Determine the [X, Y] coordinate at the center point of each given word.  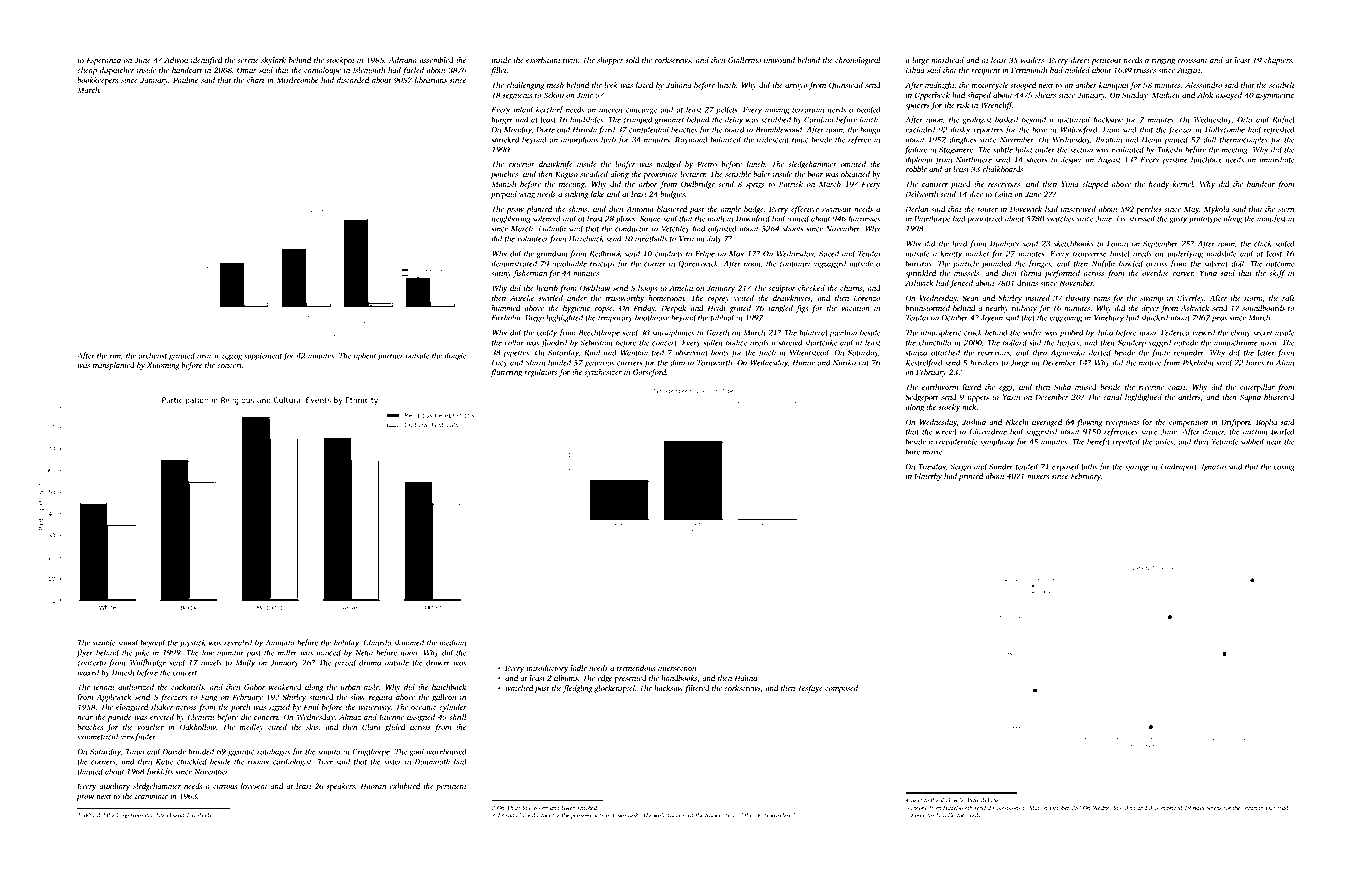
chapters [1278, 61]
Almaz [350, 717]
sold [633, 60]
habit [1024, 149]
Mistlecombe [297, 80]
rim [115, 356]
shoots [792, 228]
